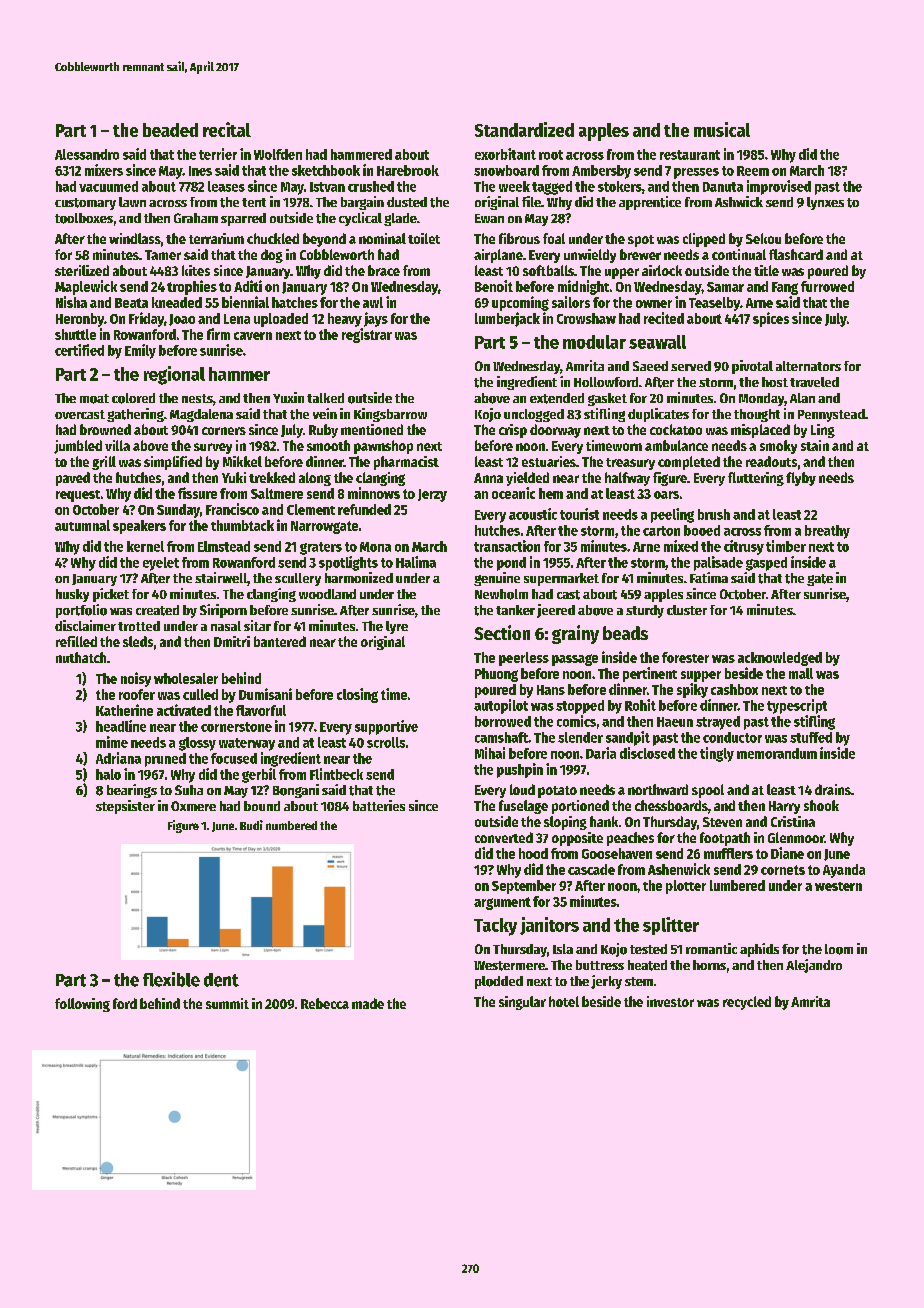  Describe the element at coordinates (555, 431) in the screenshot. I see `doorway` at that location.
